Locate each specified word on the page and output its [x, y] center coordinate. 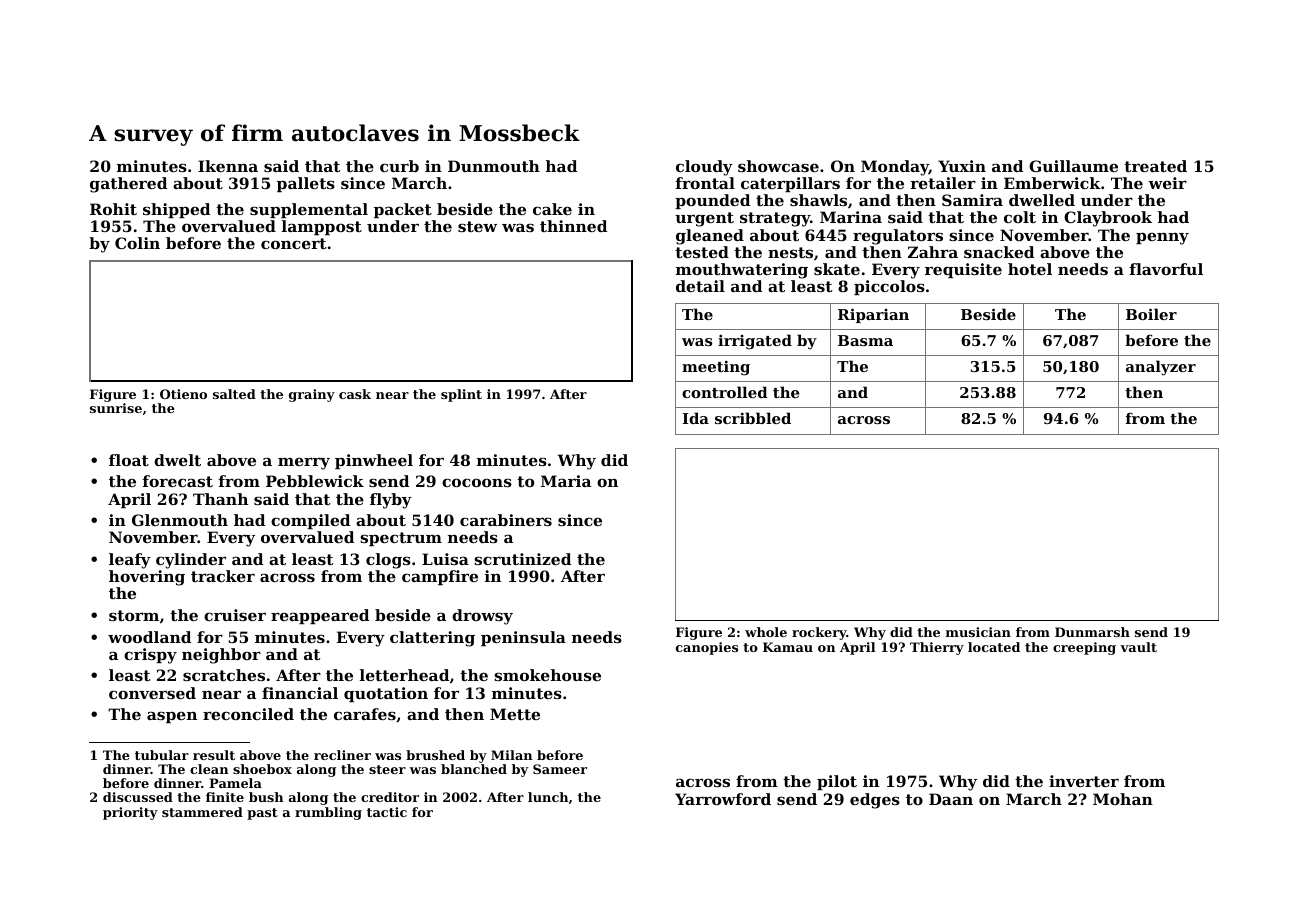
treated [1155, 166]
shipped [176, 210]
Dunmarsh [1092, 632]
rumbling [328, 813]
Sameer [560, 769]
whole [766, 632]
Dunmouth [494, 166]
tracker [223, 576]
